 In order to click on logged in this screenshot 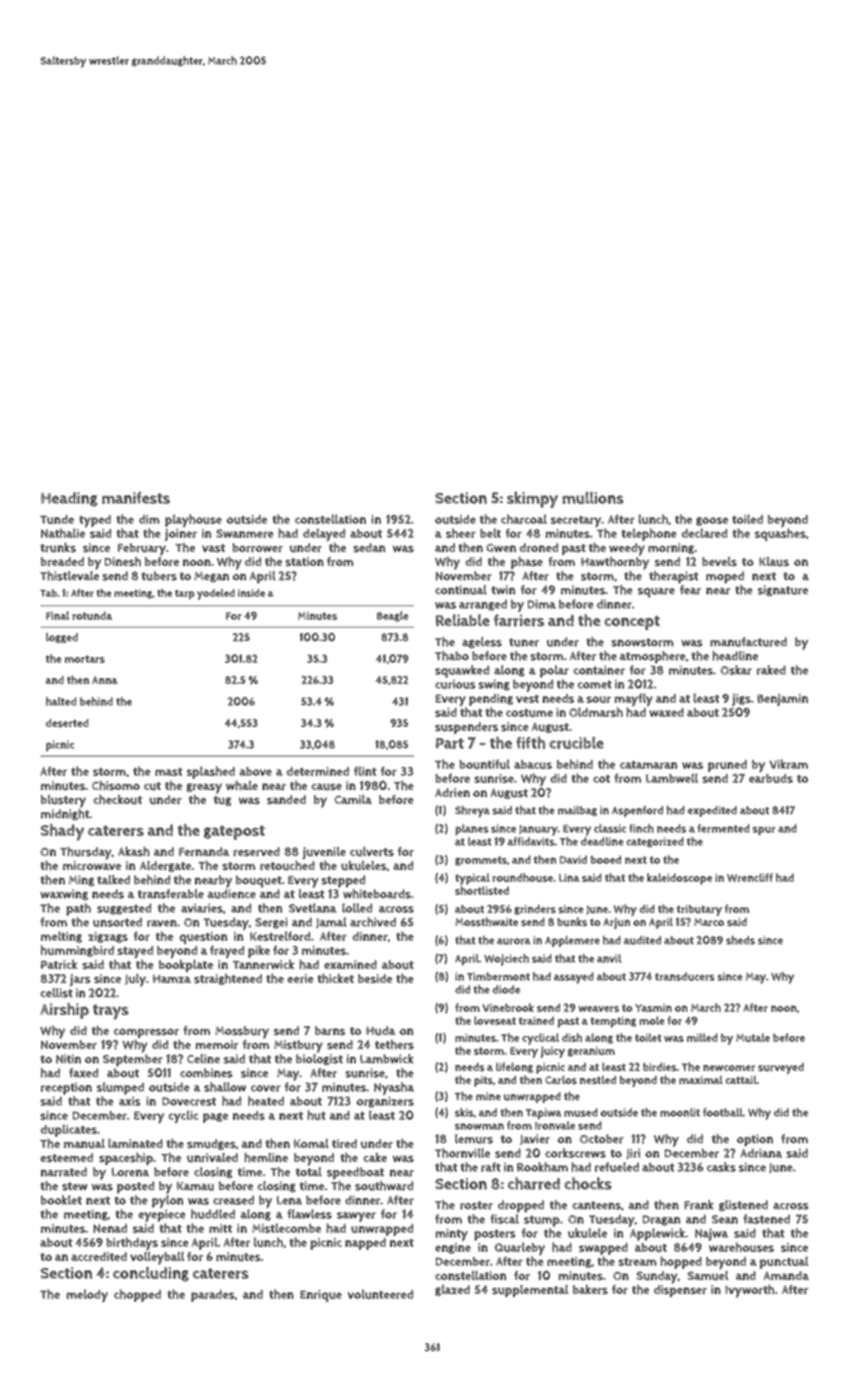, I will do `click(62, 638)`.
